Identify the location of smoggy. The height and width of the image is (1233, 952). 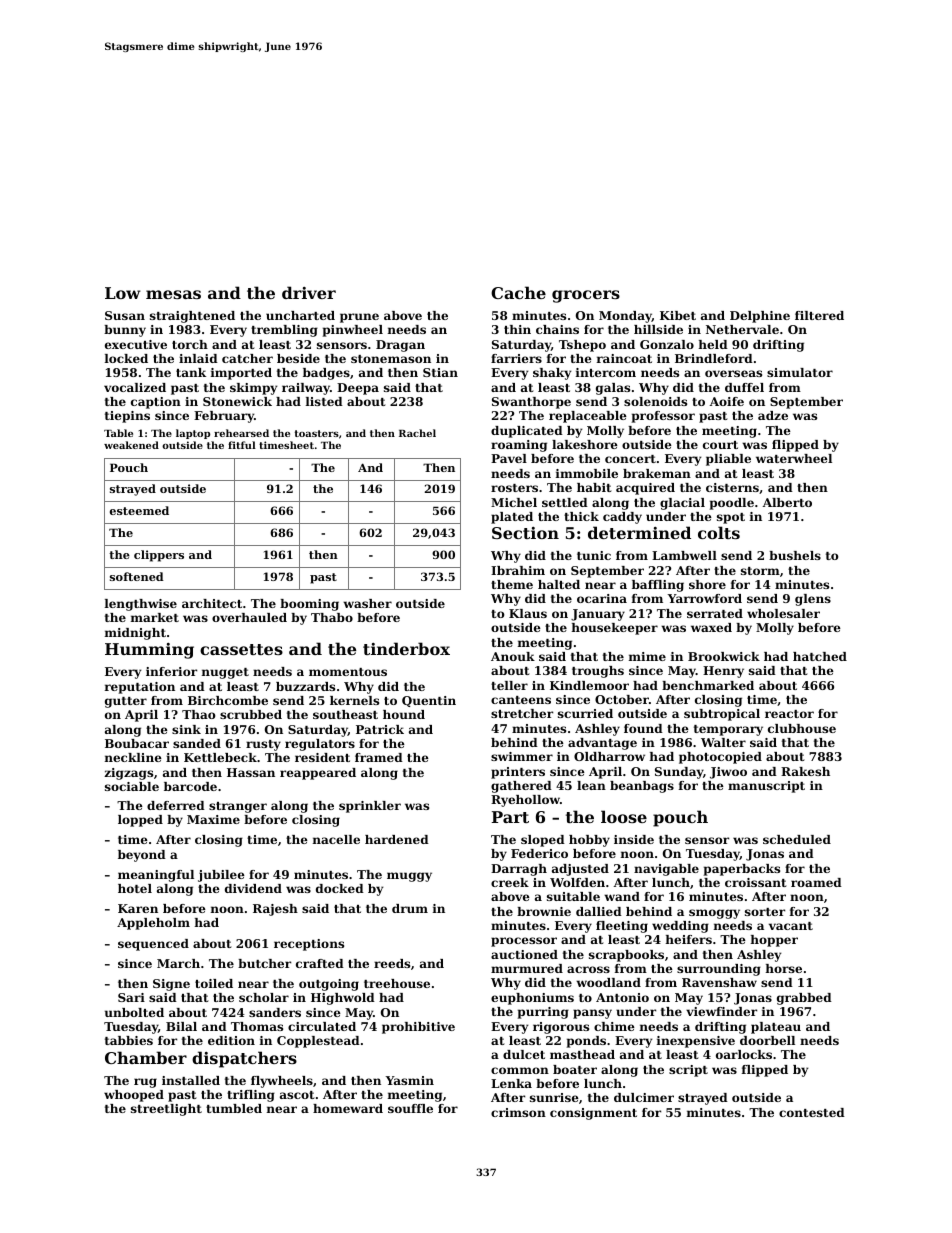
(714, 914).
